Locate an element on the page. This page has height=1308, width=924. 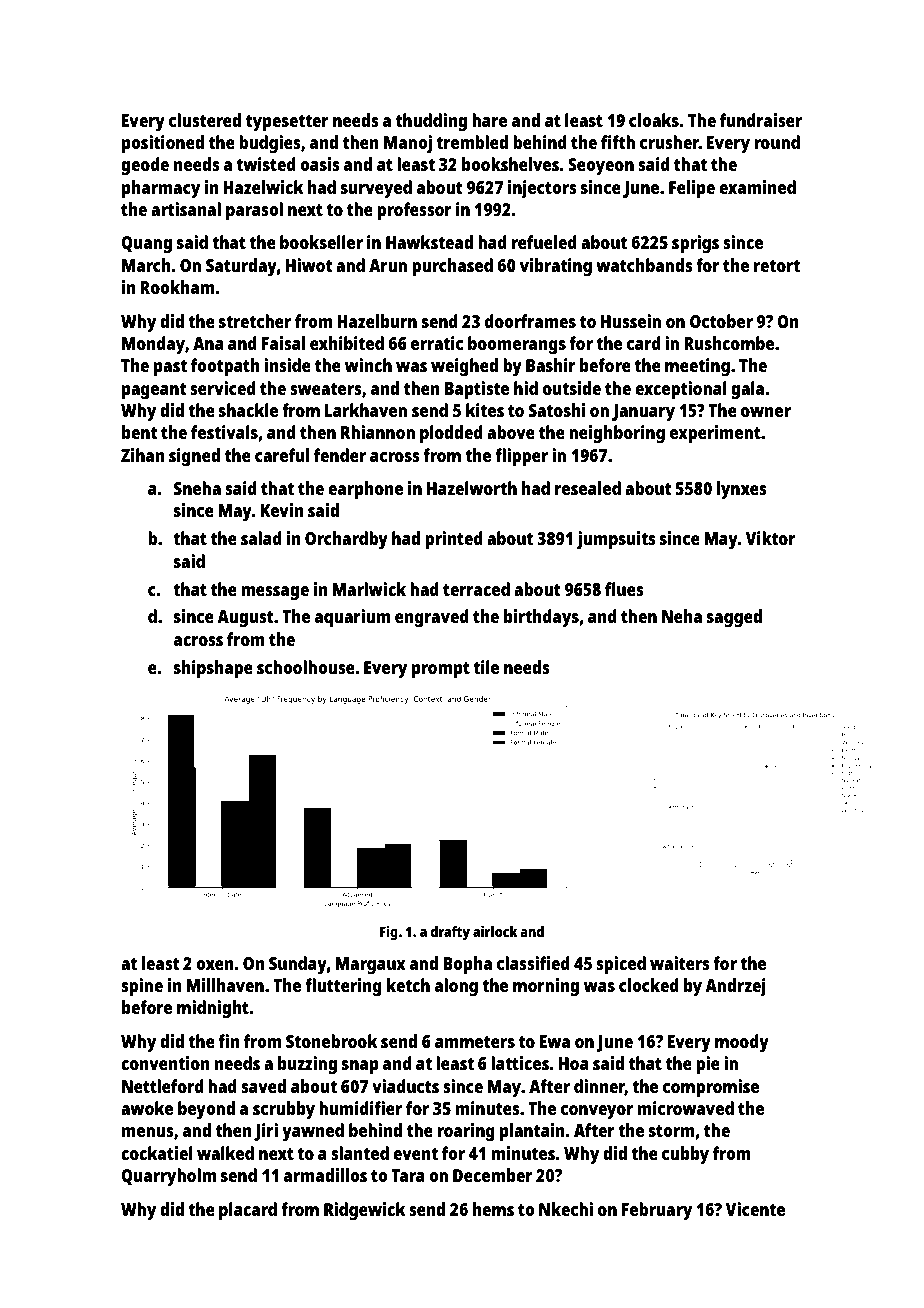
moody is located at coordinates (742, 1043).
